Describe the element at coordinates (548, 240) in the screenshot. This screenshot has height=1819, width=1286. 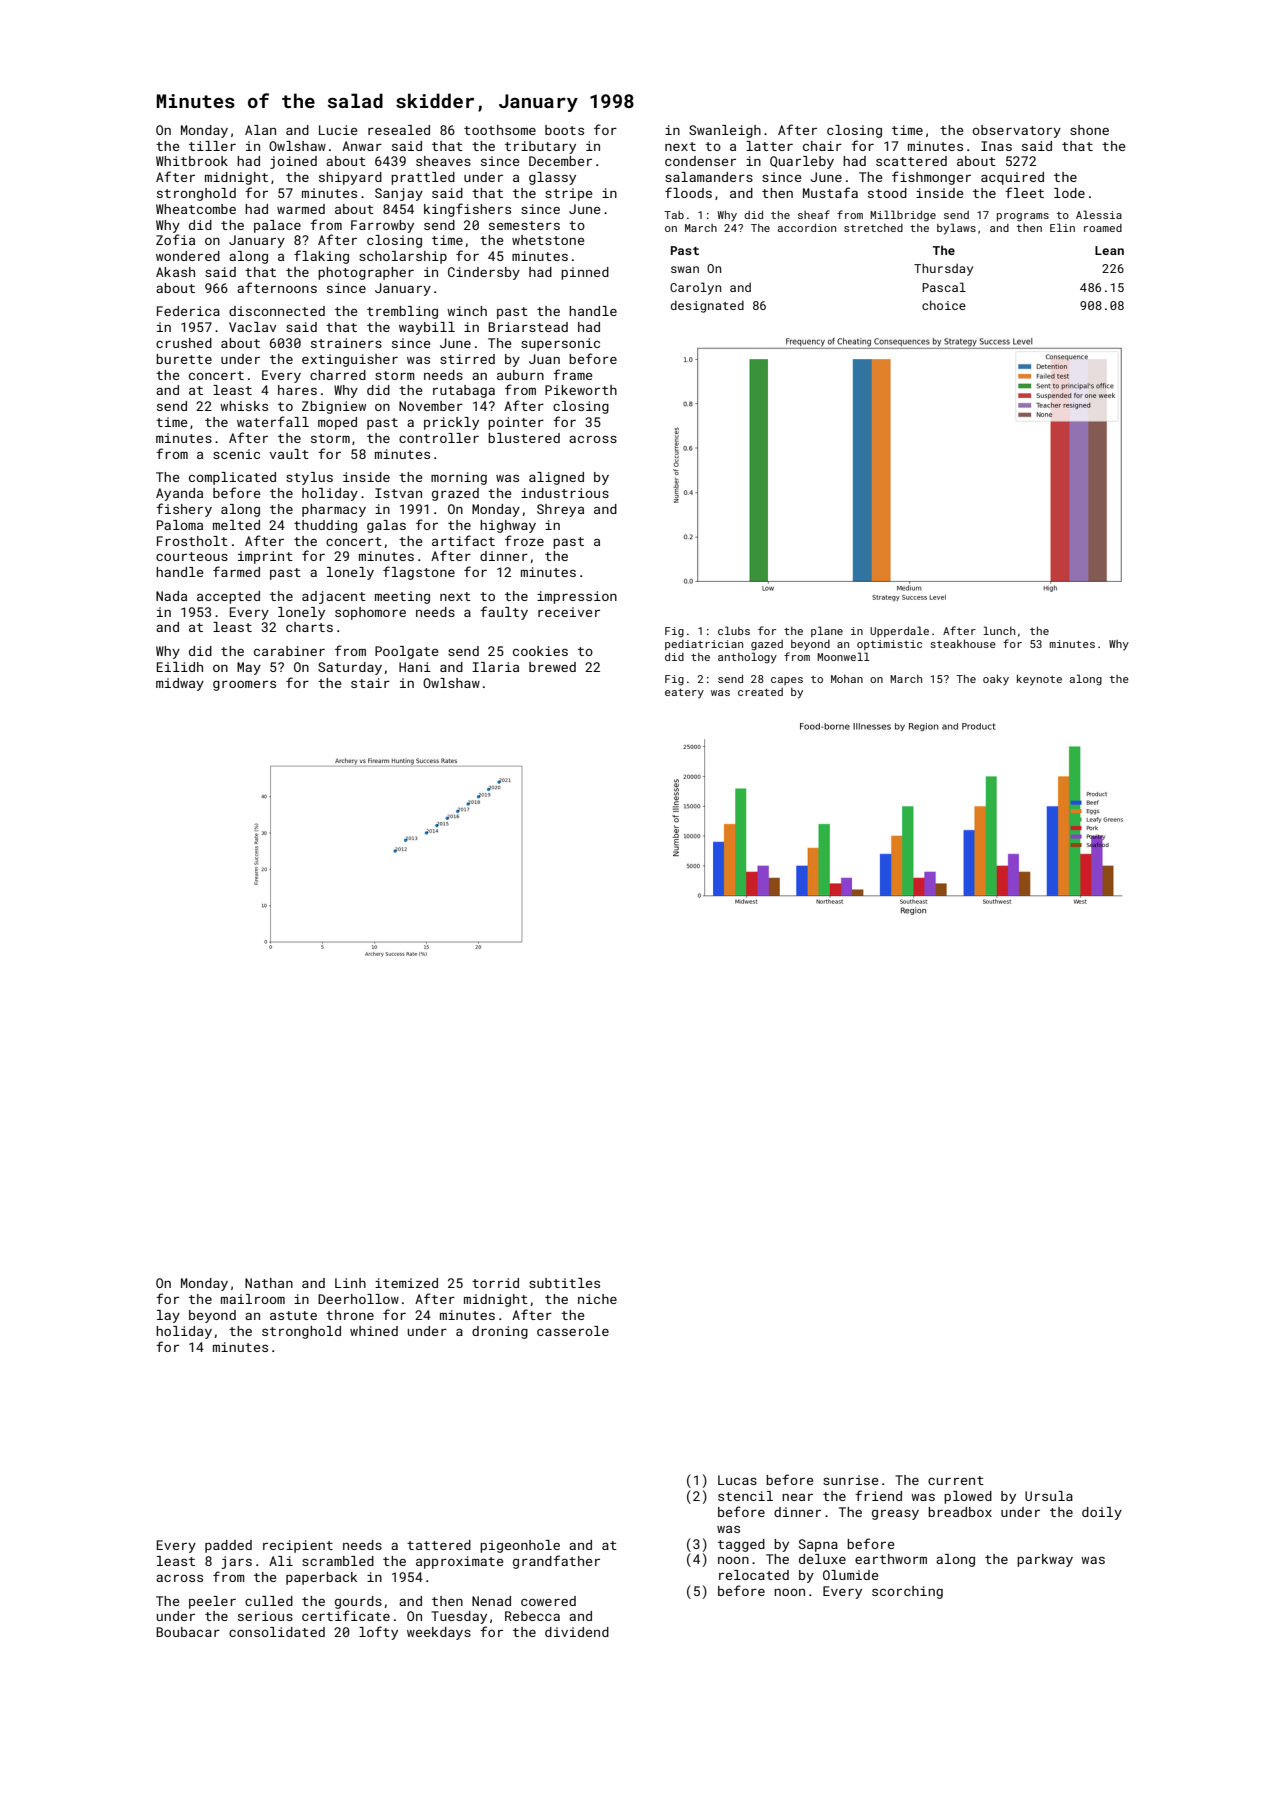
I see `whetstone` at that location.
